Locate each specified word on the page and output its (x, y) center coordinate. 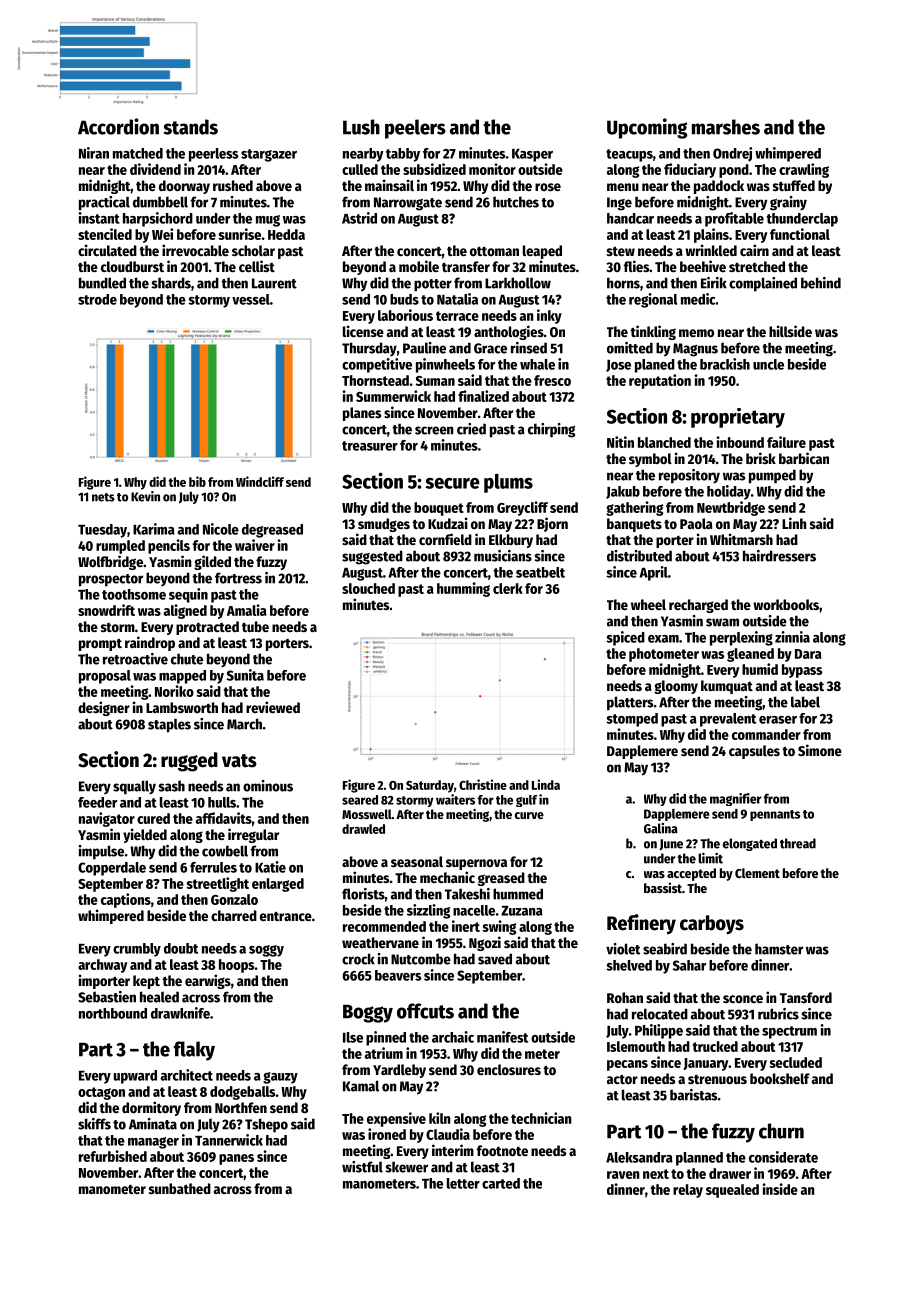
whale (537, 364)
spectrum (789, 1032)
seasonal (417, 861)
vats (239, 761)
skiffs (94, 1124)
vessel (251, 299)
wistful (362, 1167)
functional (800, 234)
